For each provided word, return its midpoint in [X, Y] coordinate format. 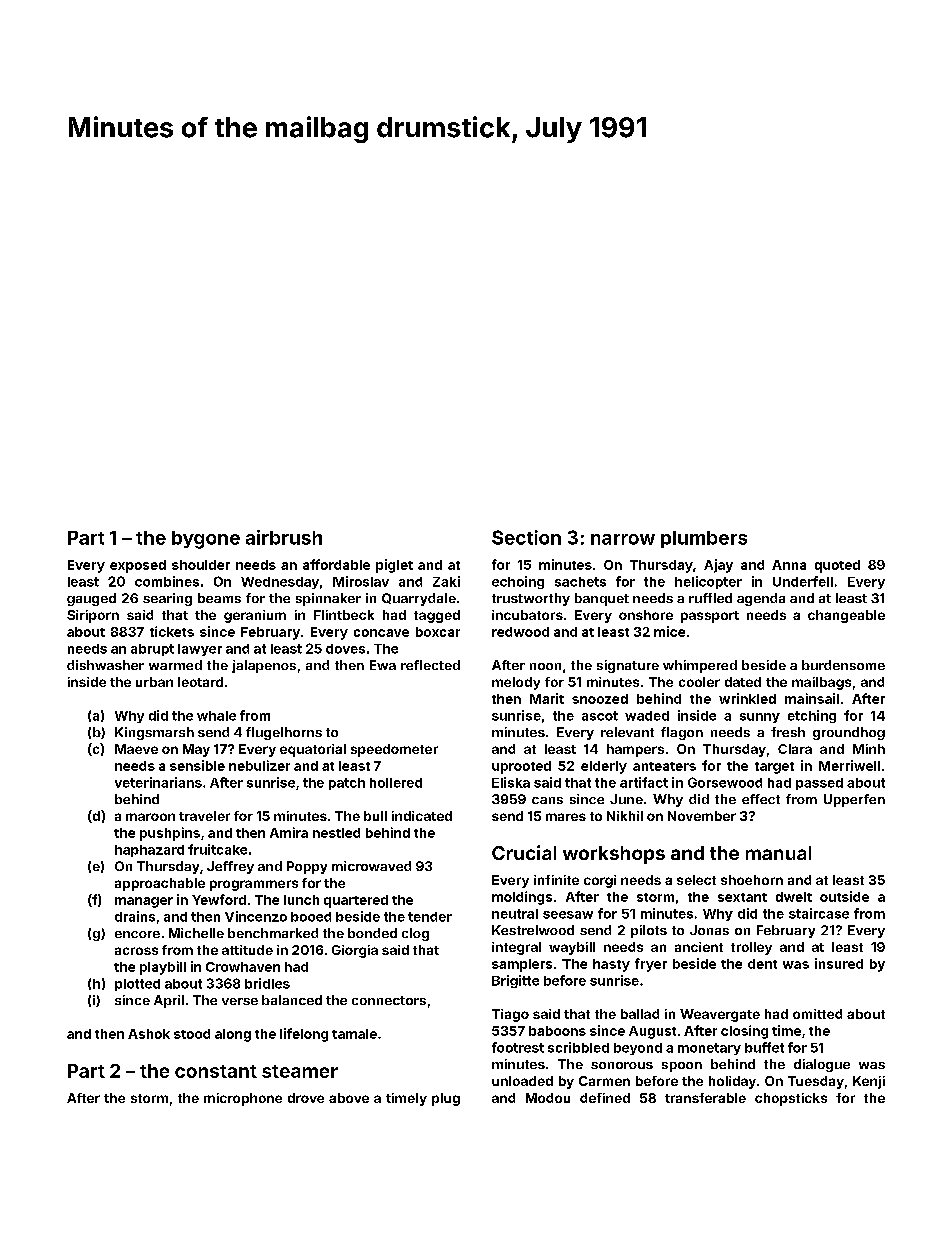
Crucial [524, 852]
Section [526, 537]
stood [192, 1034]
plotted [137, 985]
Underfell [803, 581]
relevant [627, 732]
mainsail [812, 698]
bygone [206, 540]
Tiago [510, 1015]
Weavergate [720, 1015]
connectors [389, 1000]
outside [844, 896]
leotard [200, 682]
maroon [150, 817]
